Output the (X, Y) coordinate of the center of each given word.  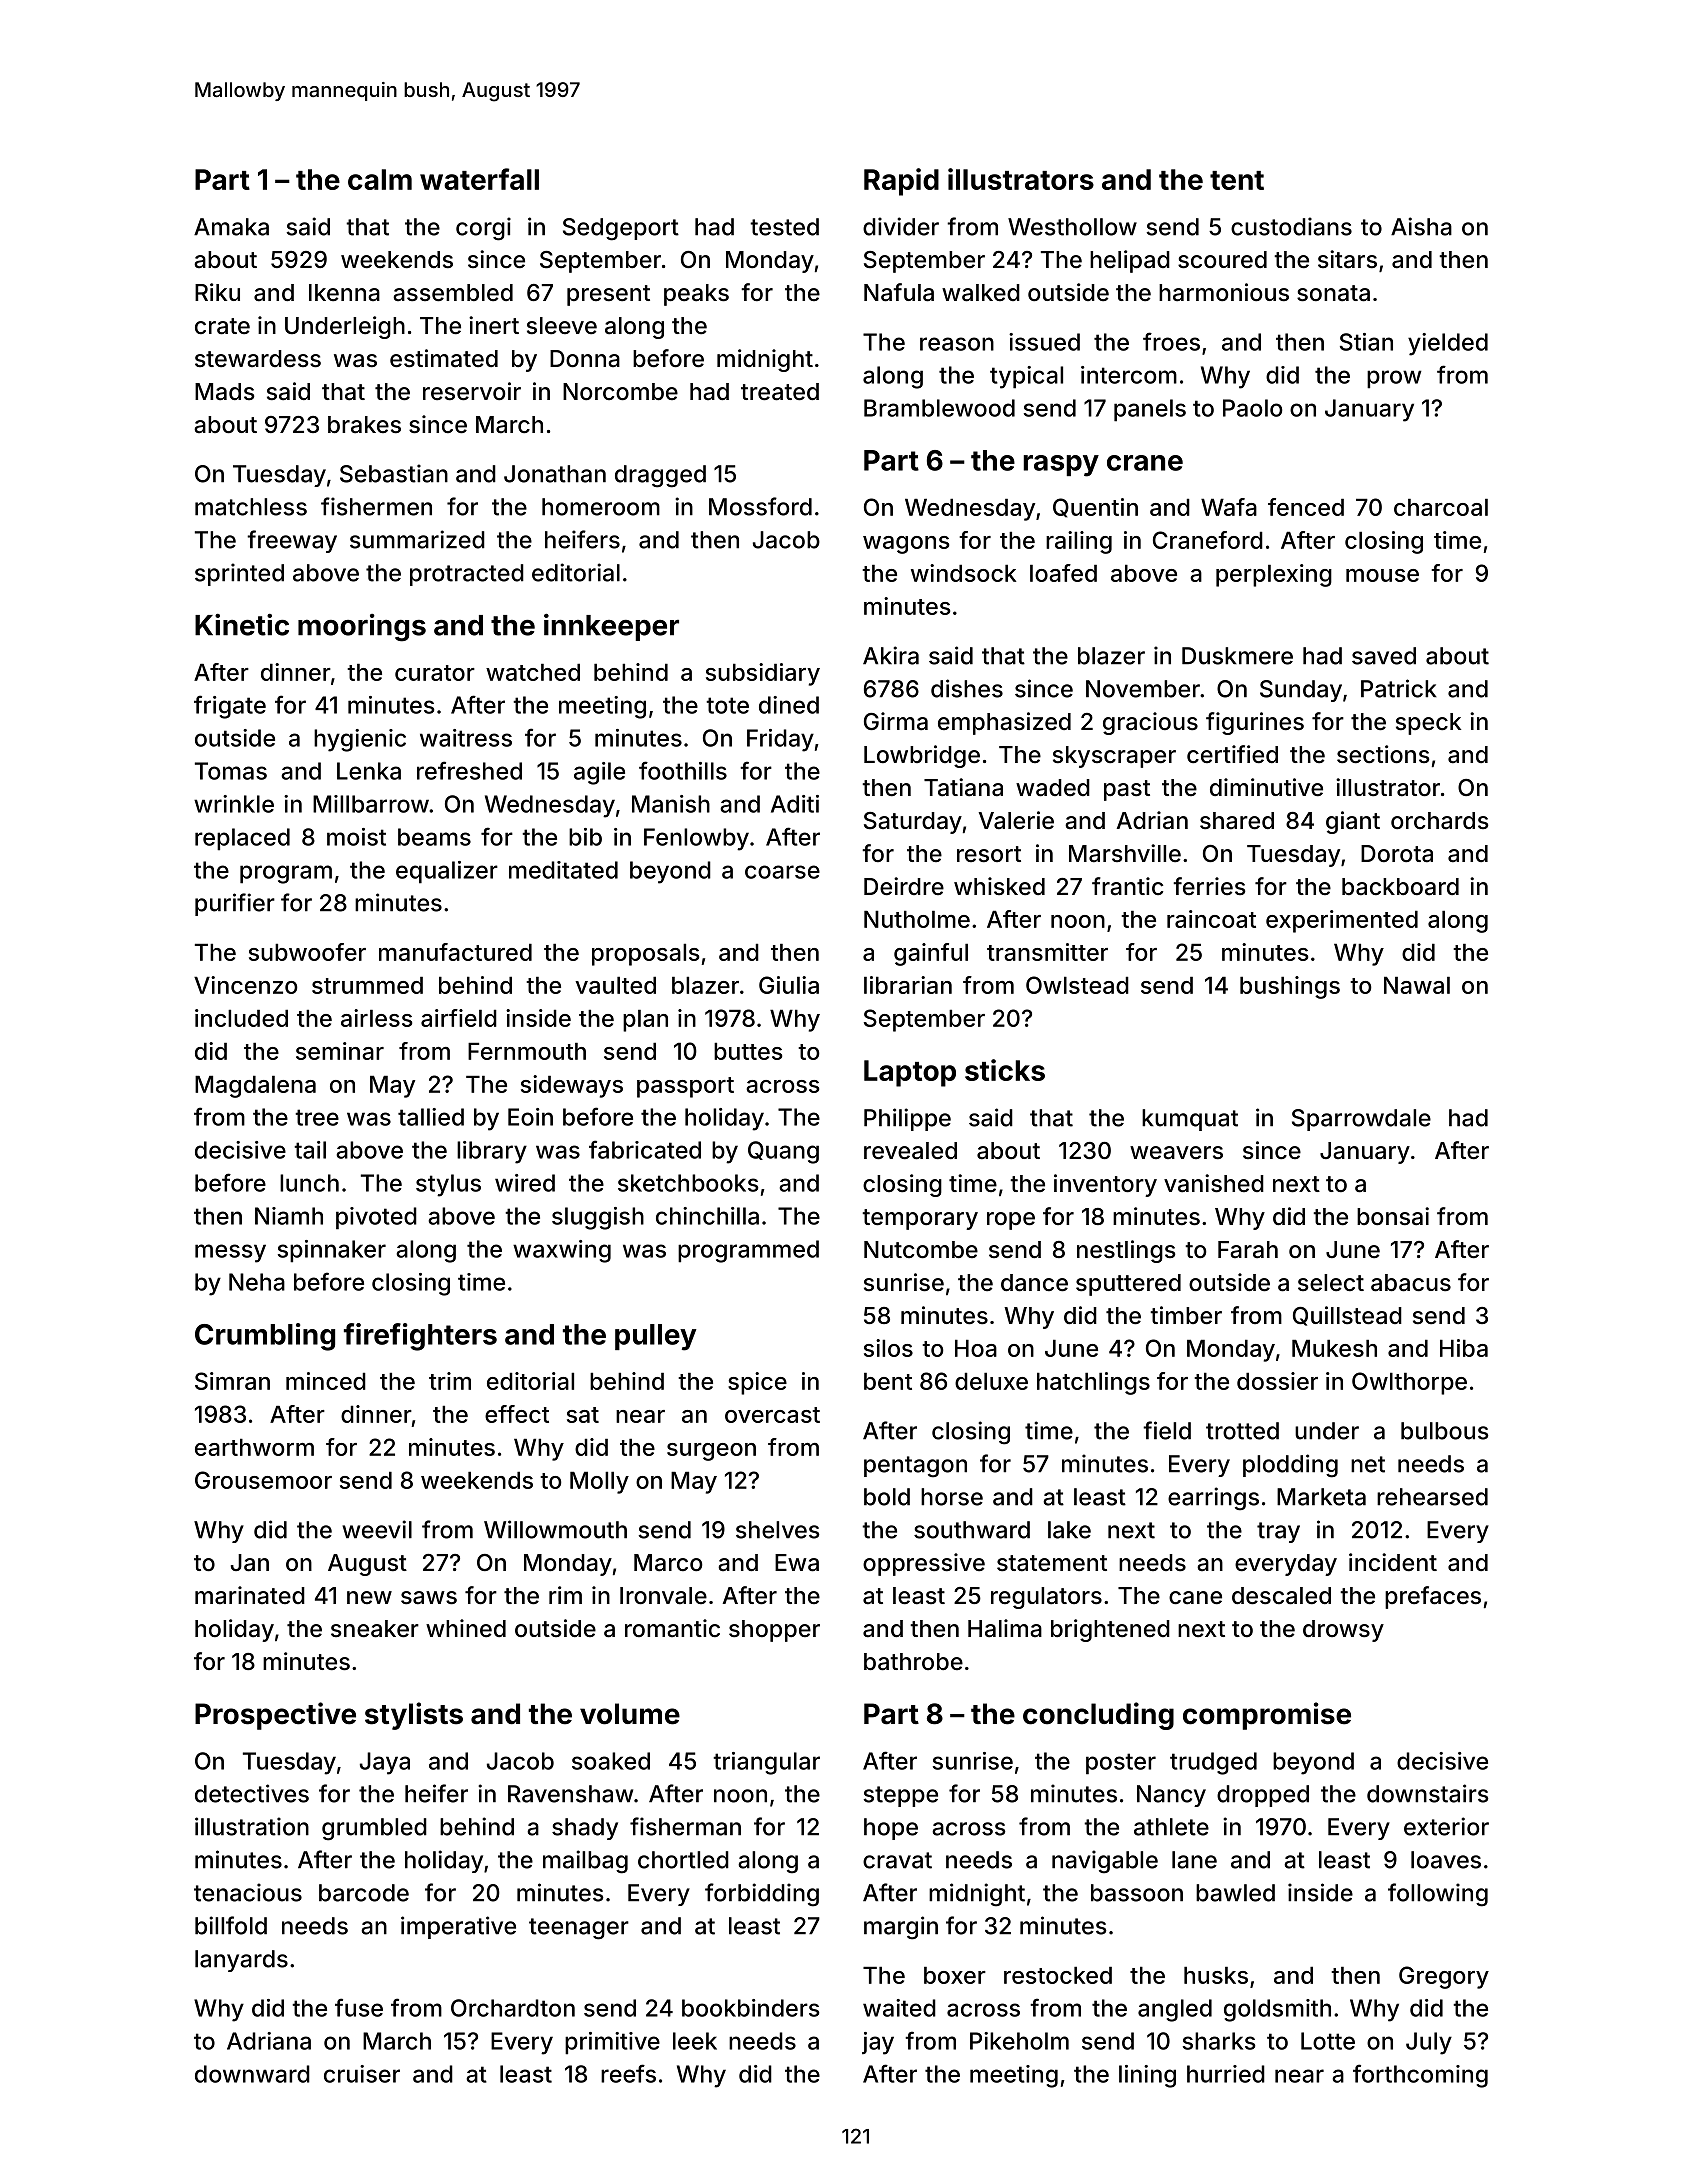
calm (380, 179)
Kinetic (242, 625)
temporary (920, 1219)
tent (1237, 180)
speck (1428, 724)
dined (789, 705)
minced (326, 1381)
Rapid (901, 182)
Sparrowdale (1361, 1120)
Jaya (385, 1763)
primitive (612, 2043)
